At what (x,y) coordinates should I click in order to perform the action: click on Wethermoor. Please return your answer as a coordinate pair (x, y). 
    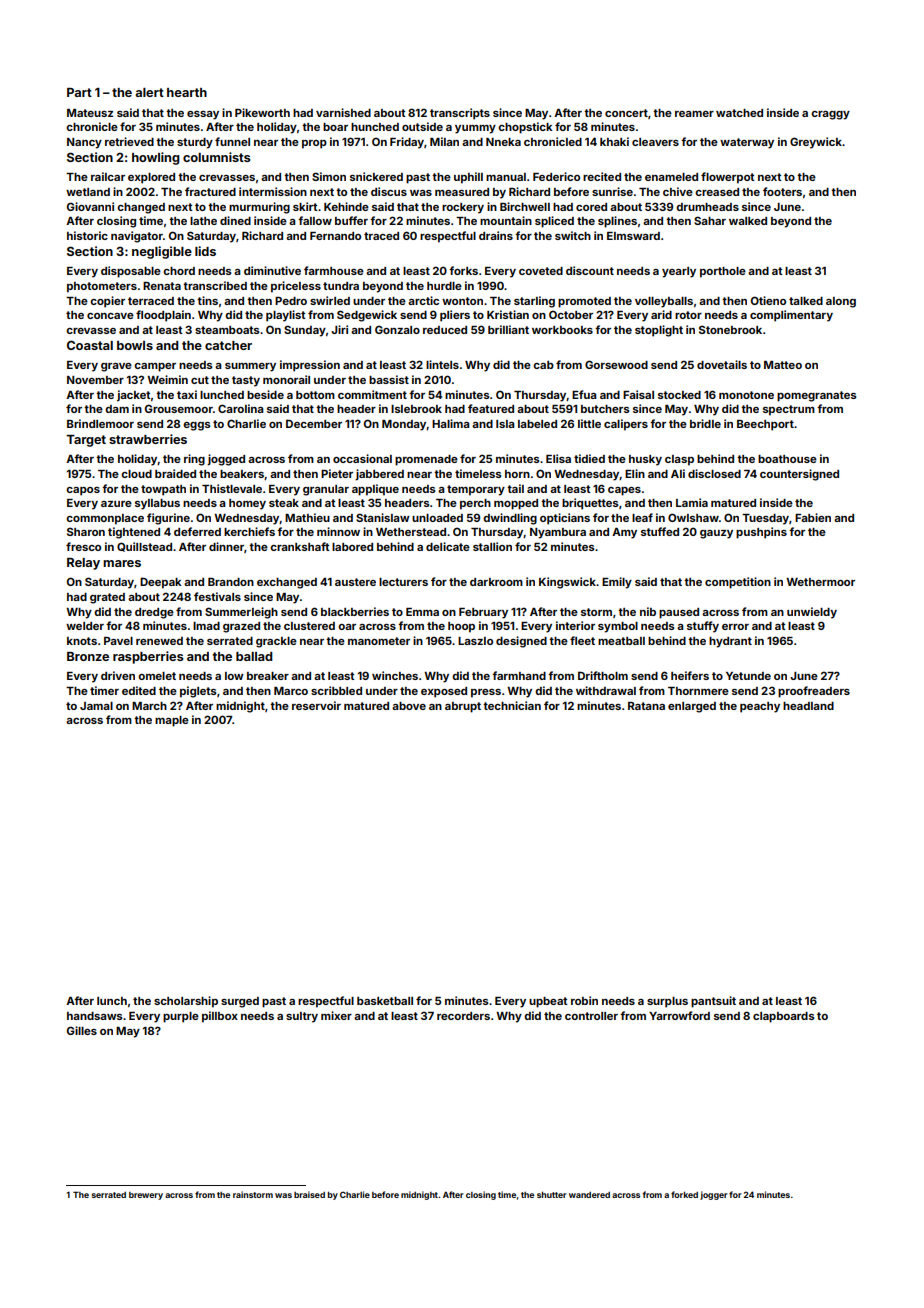
    Looking at the image, I should click on (820, 582).
